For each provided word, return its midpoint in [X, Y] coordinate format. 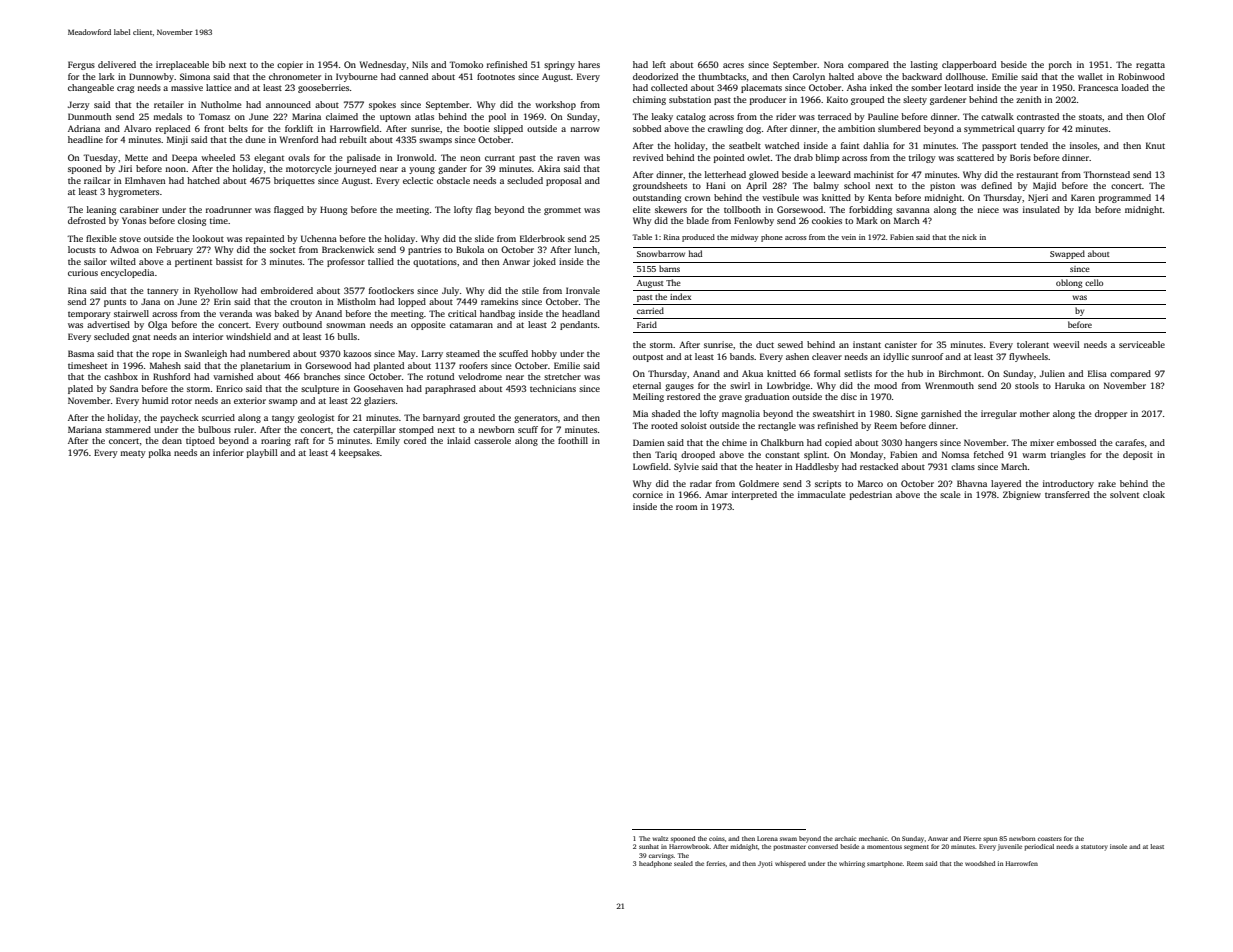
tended [1034, 145]
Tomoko [466, 64]
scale [950, 494]
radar [701, 483]
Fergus [81, 65]
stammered [128, 429]
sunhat [649, 846]
